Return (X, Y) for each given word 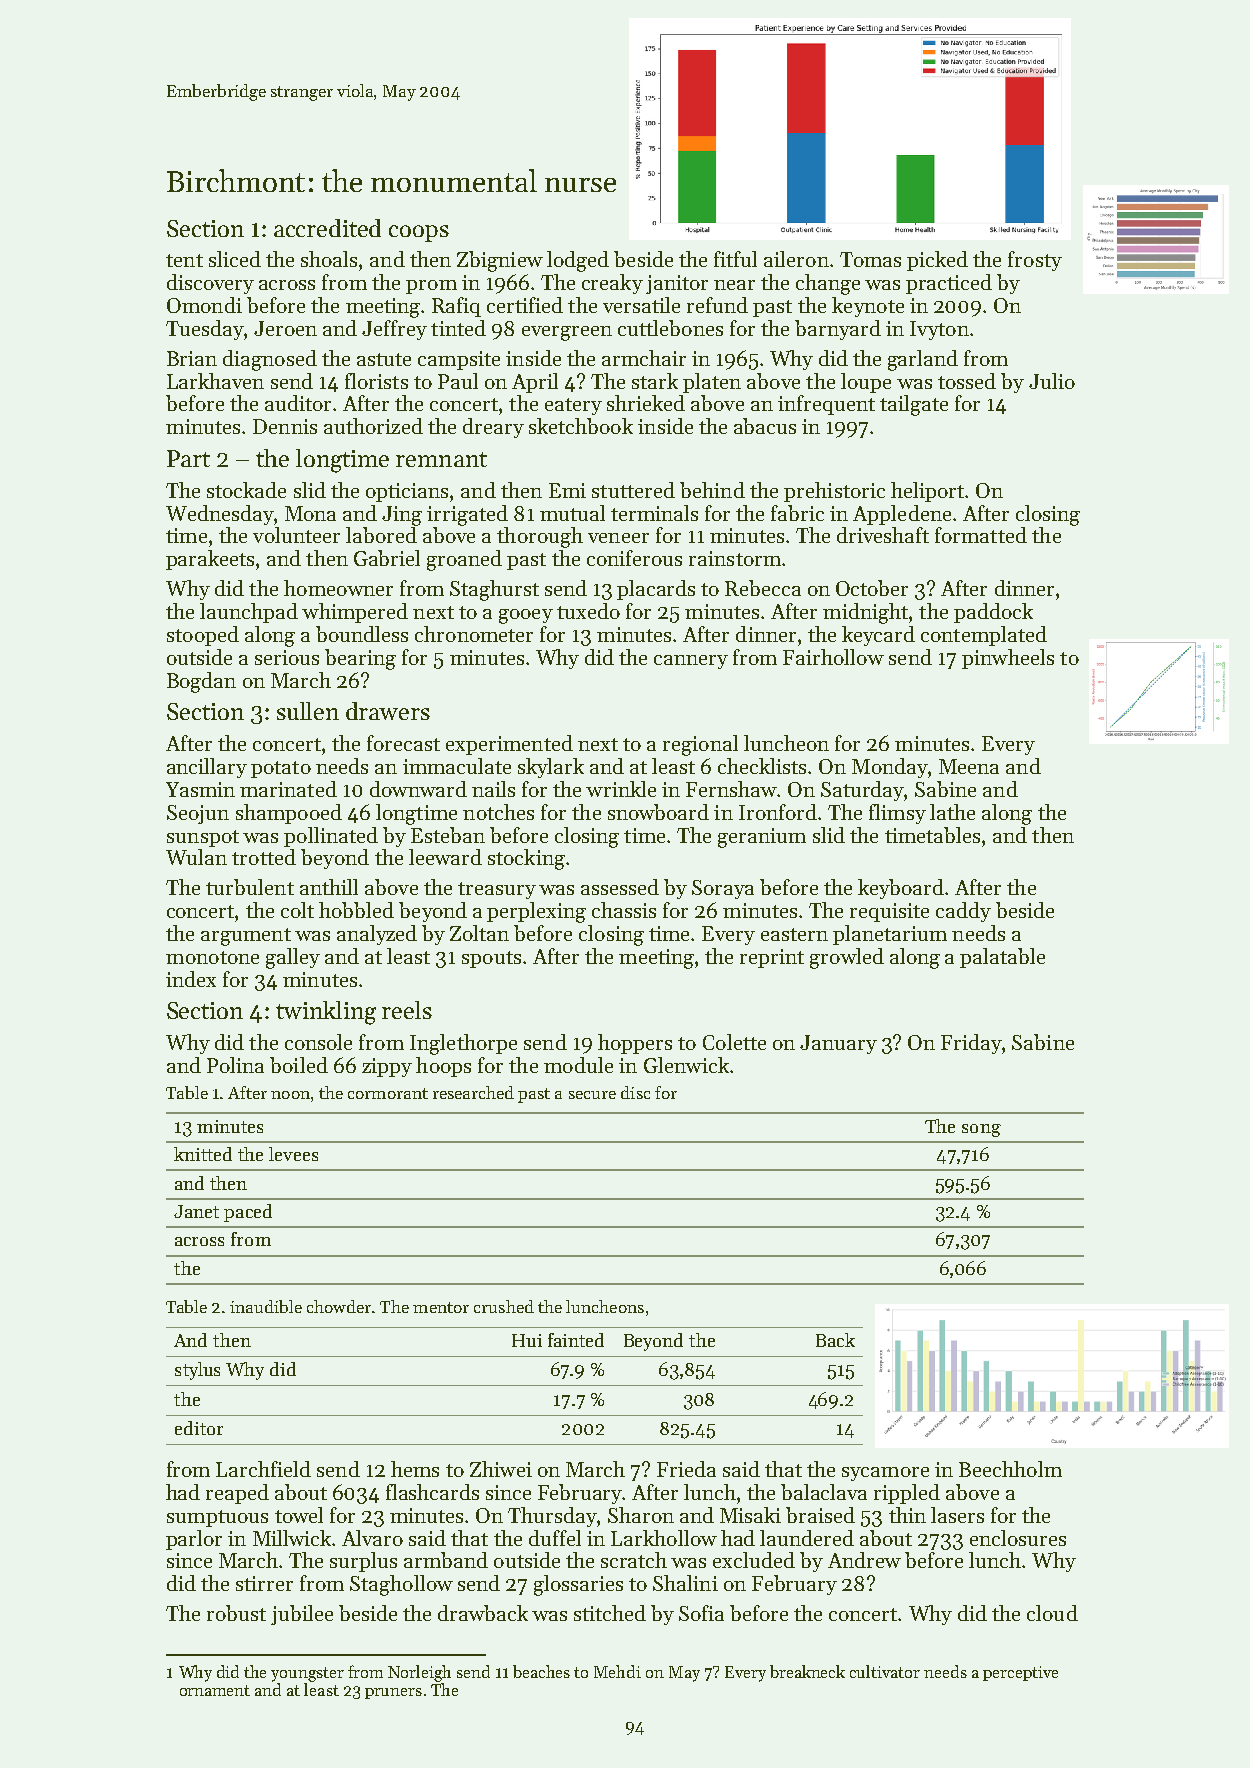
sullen (308, 711)
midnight (865, 613)
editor (199, 1428)
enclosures (1018, 1538)
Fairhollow (833, 657)
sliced (235, 259)
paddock (993, 613)
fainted (576, 1340)
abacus (765, 426)
